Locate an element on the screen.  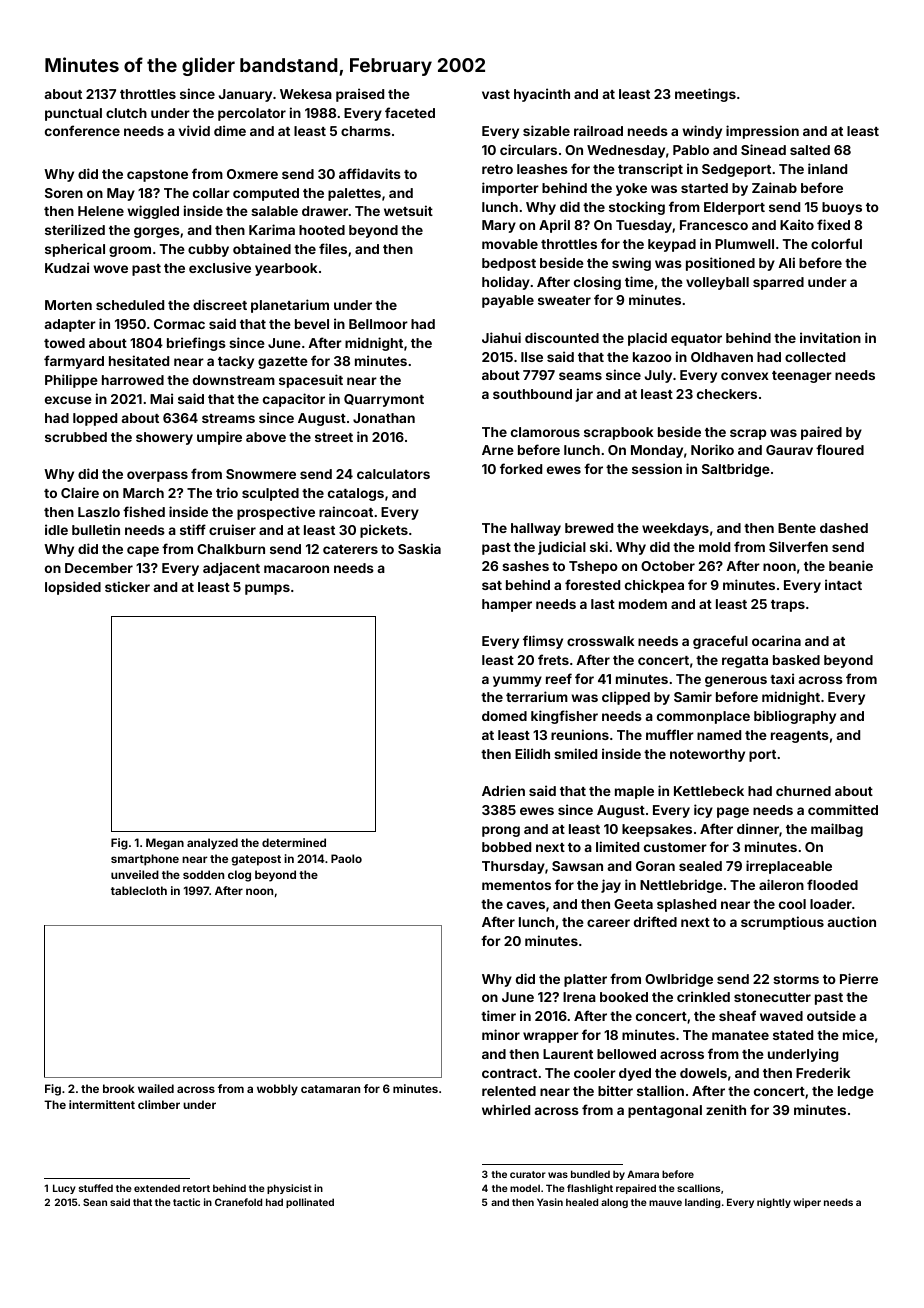
meetings is located at coordinates (705, 95).
